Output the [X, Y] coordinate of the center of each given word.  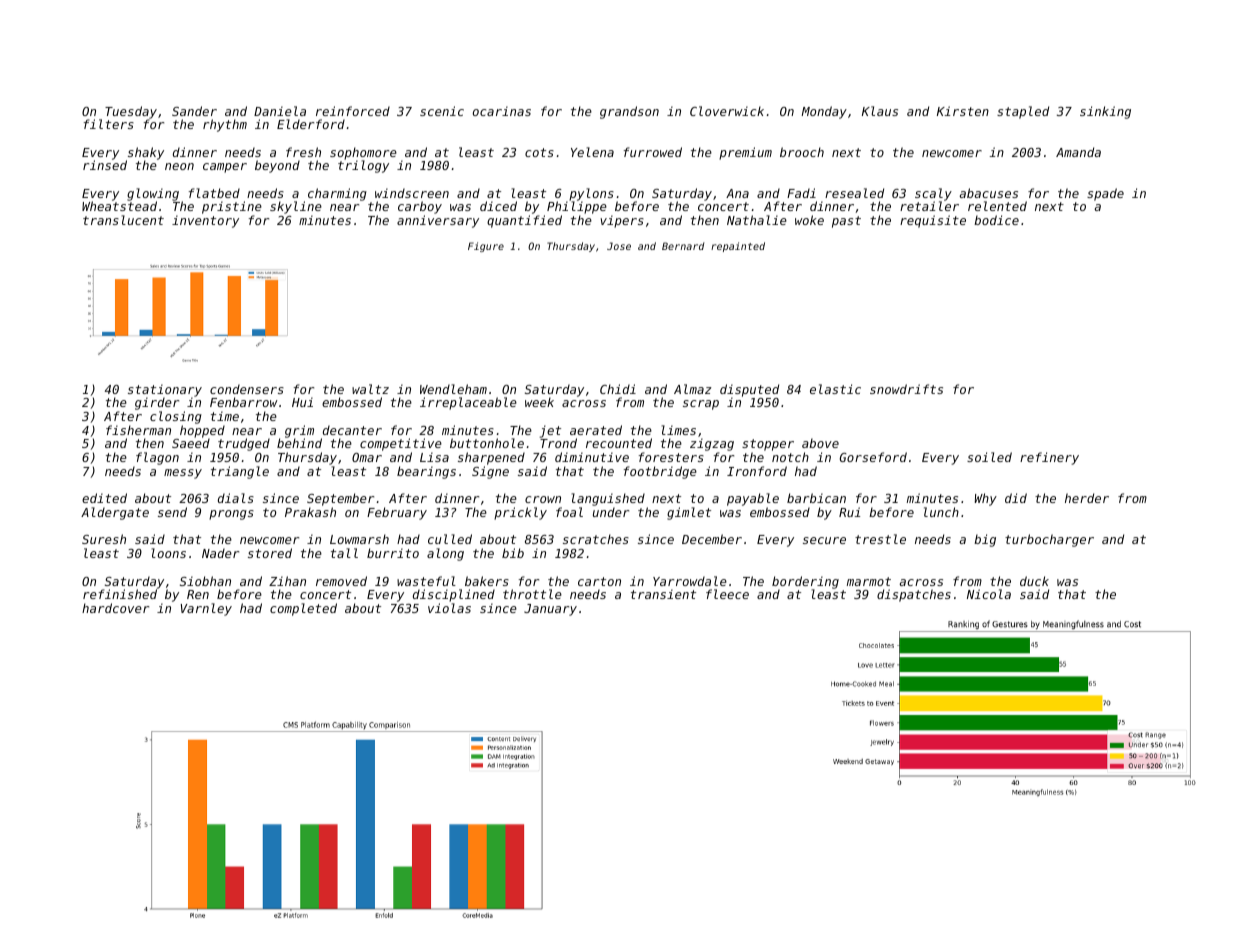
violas [449, 608]
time [225, 416]
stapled [1023, 112]
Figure [486, 247]
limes [678, 430]
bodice [996, 220]
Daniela [280, 111]
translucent [123, 220]
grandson [629, 112]
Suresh [104, 539]
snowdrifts [906, 389]
